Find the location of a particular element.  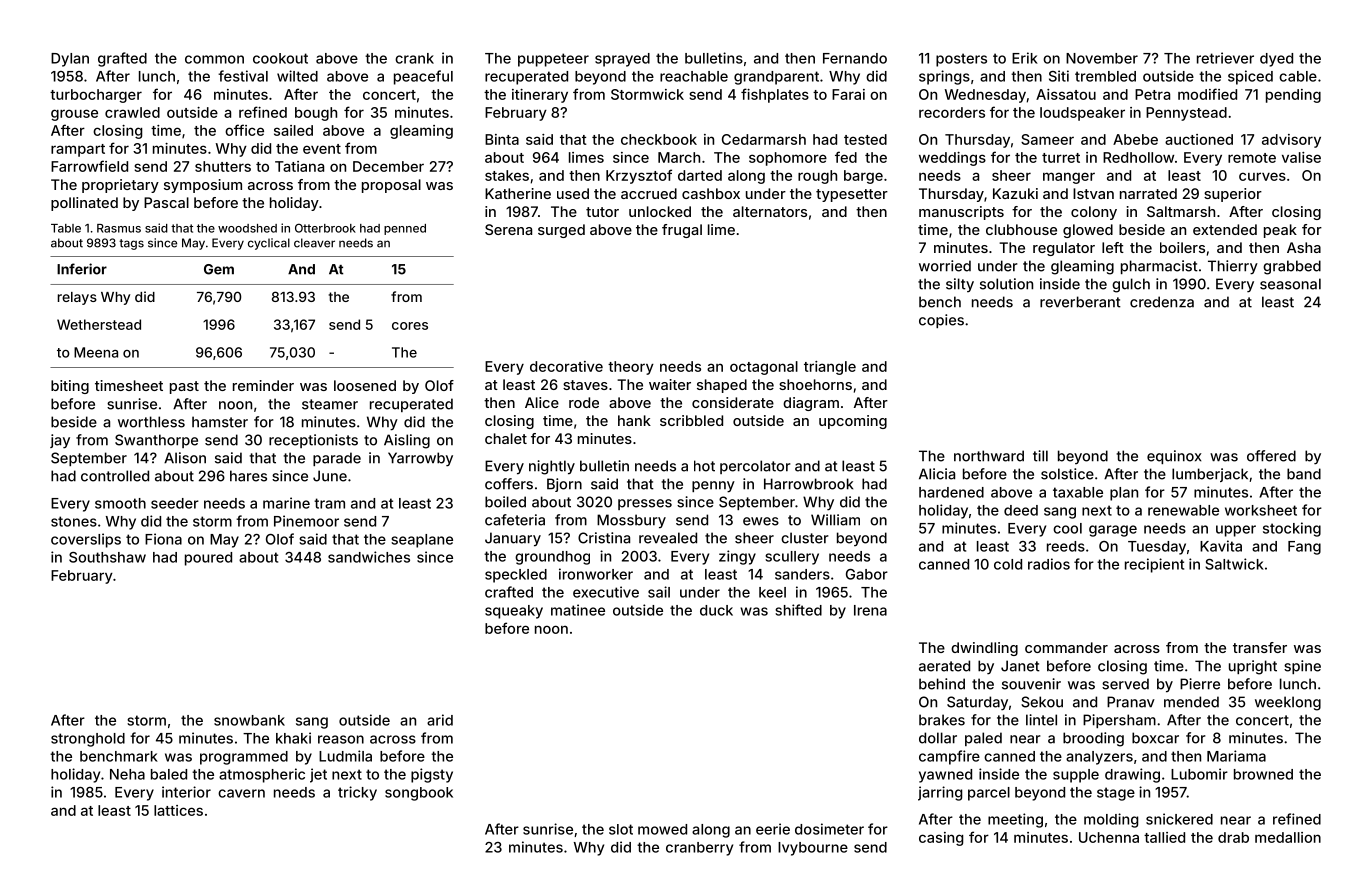

lattices is located at coordinates (178, 810).
